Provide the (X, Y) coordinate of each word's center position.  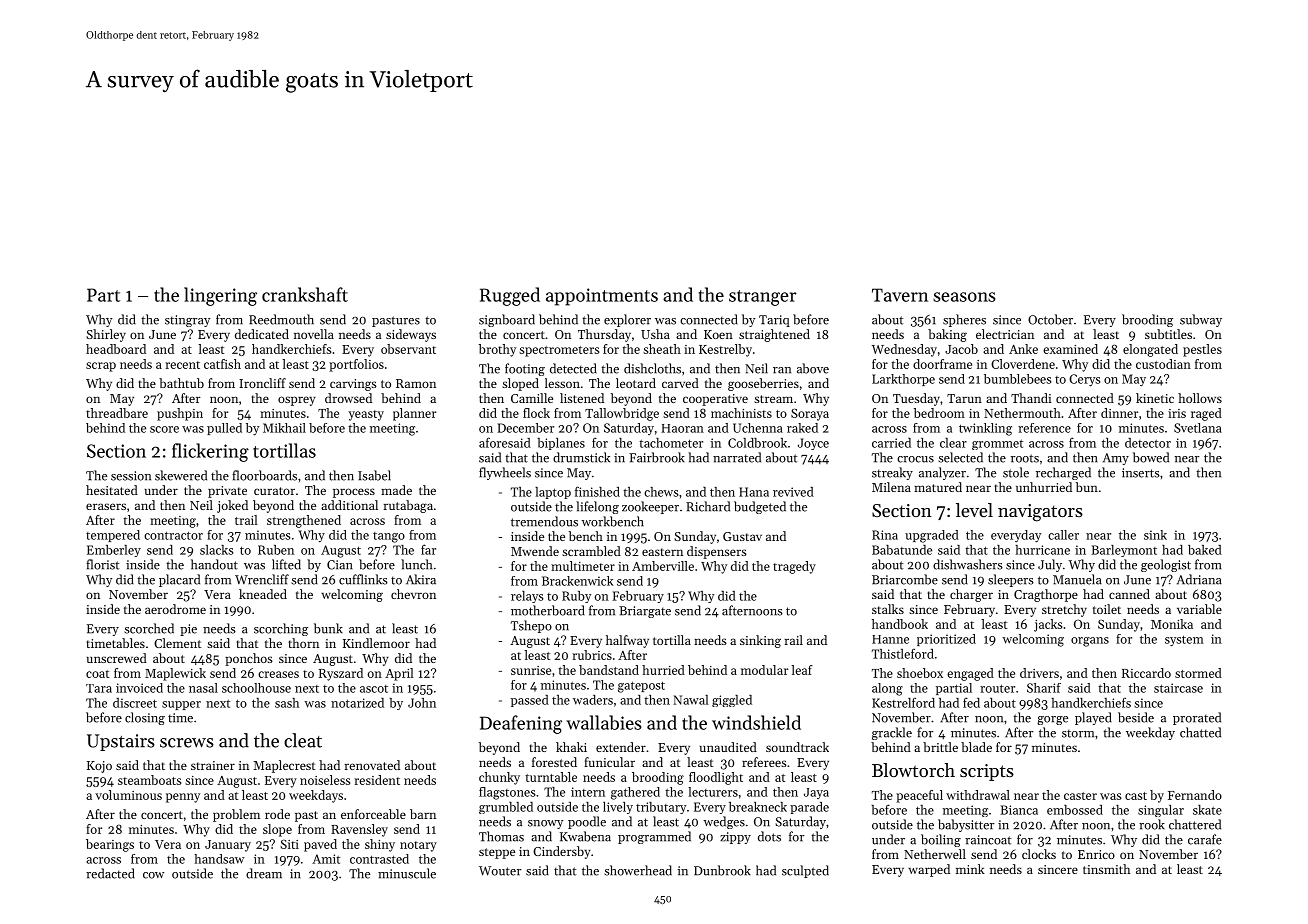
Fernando (1195, 795)
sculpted (805, 871)
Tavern (900, 295)
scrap (101, 367)
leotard (636, 383)
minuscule (407, 873)
